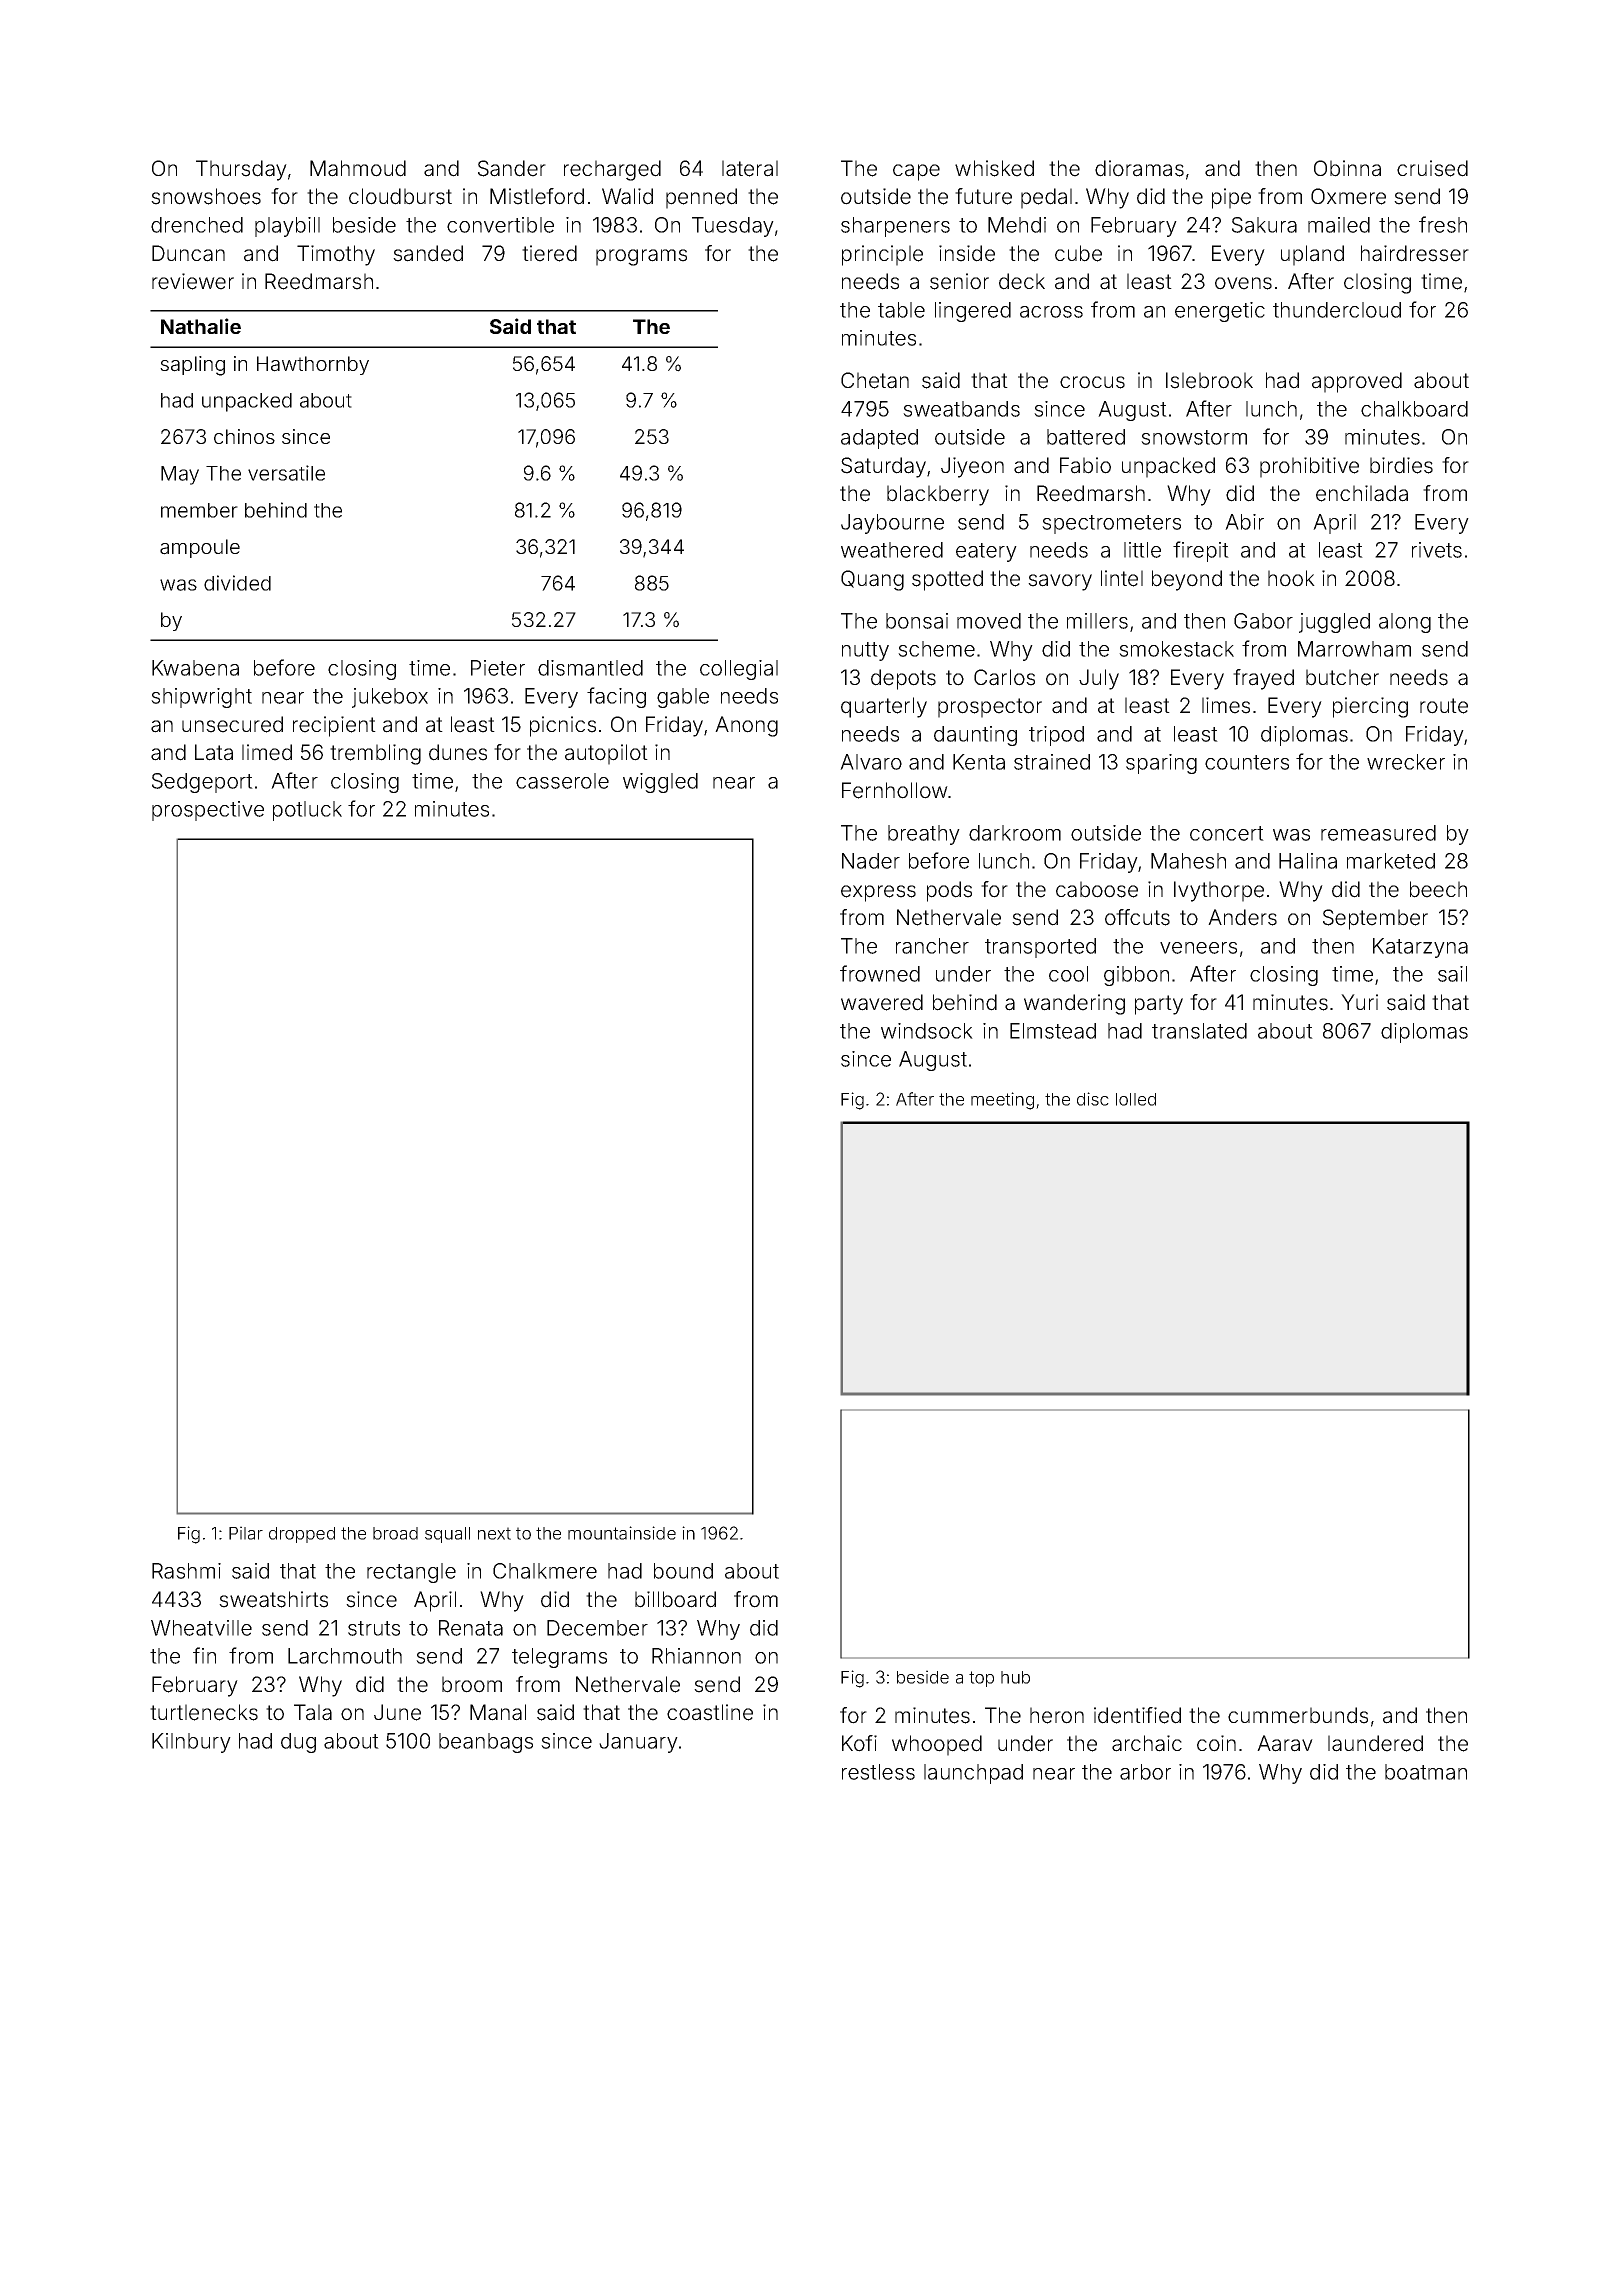 This document has width=1620, height=2292. Describe the element at coordinates (1002, 1101) in the document. I see `meeting` at that location.
